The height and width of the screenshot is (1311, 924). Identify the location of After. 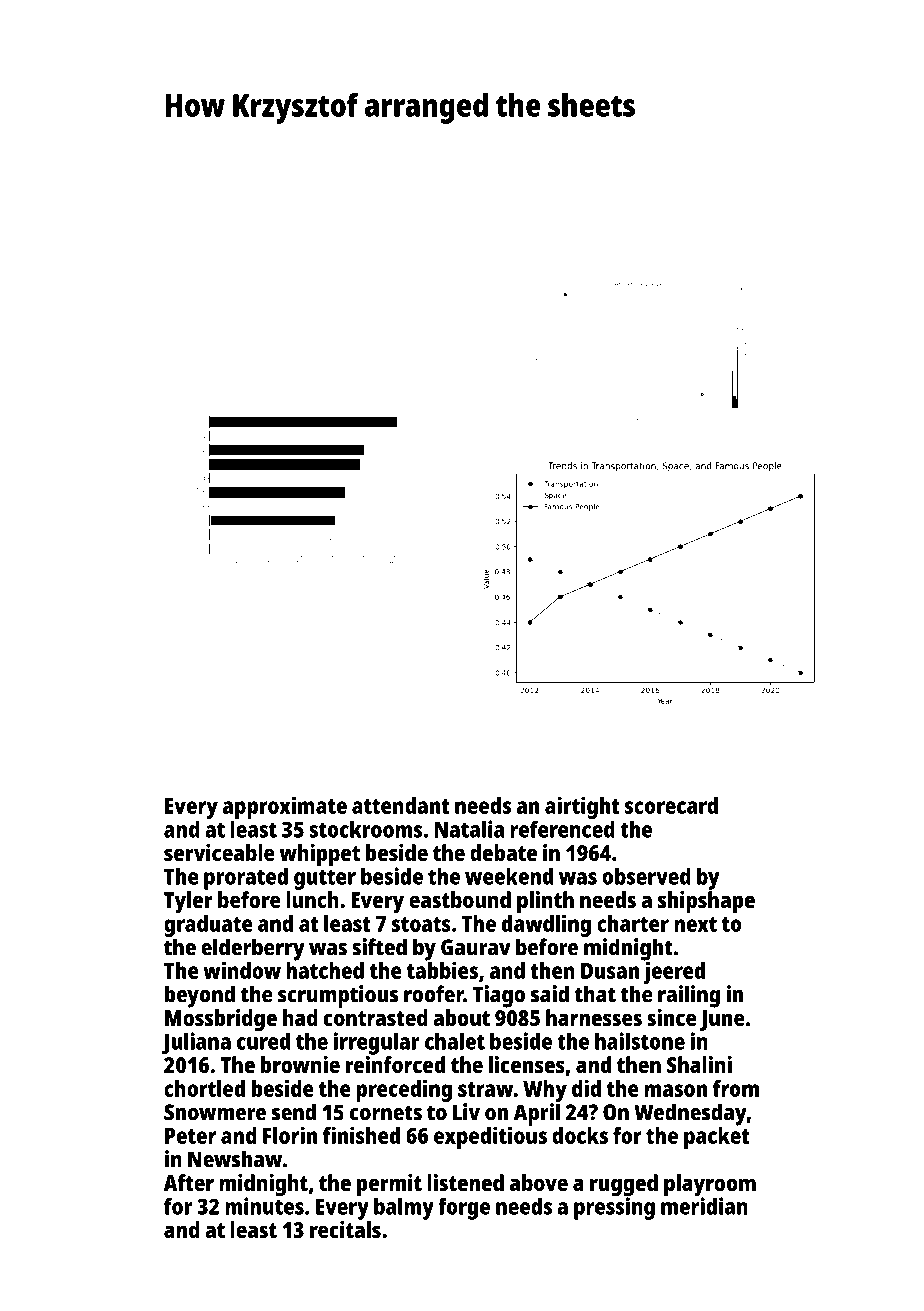
(189, 1182).
